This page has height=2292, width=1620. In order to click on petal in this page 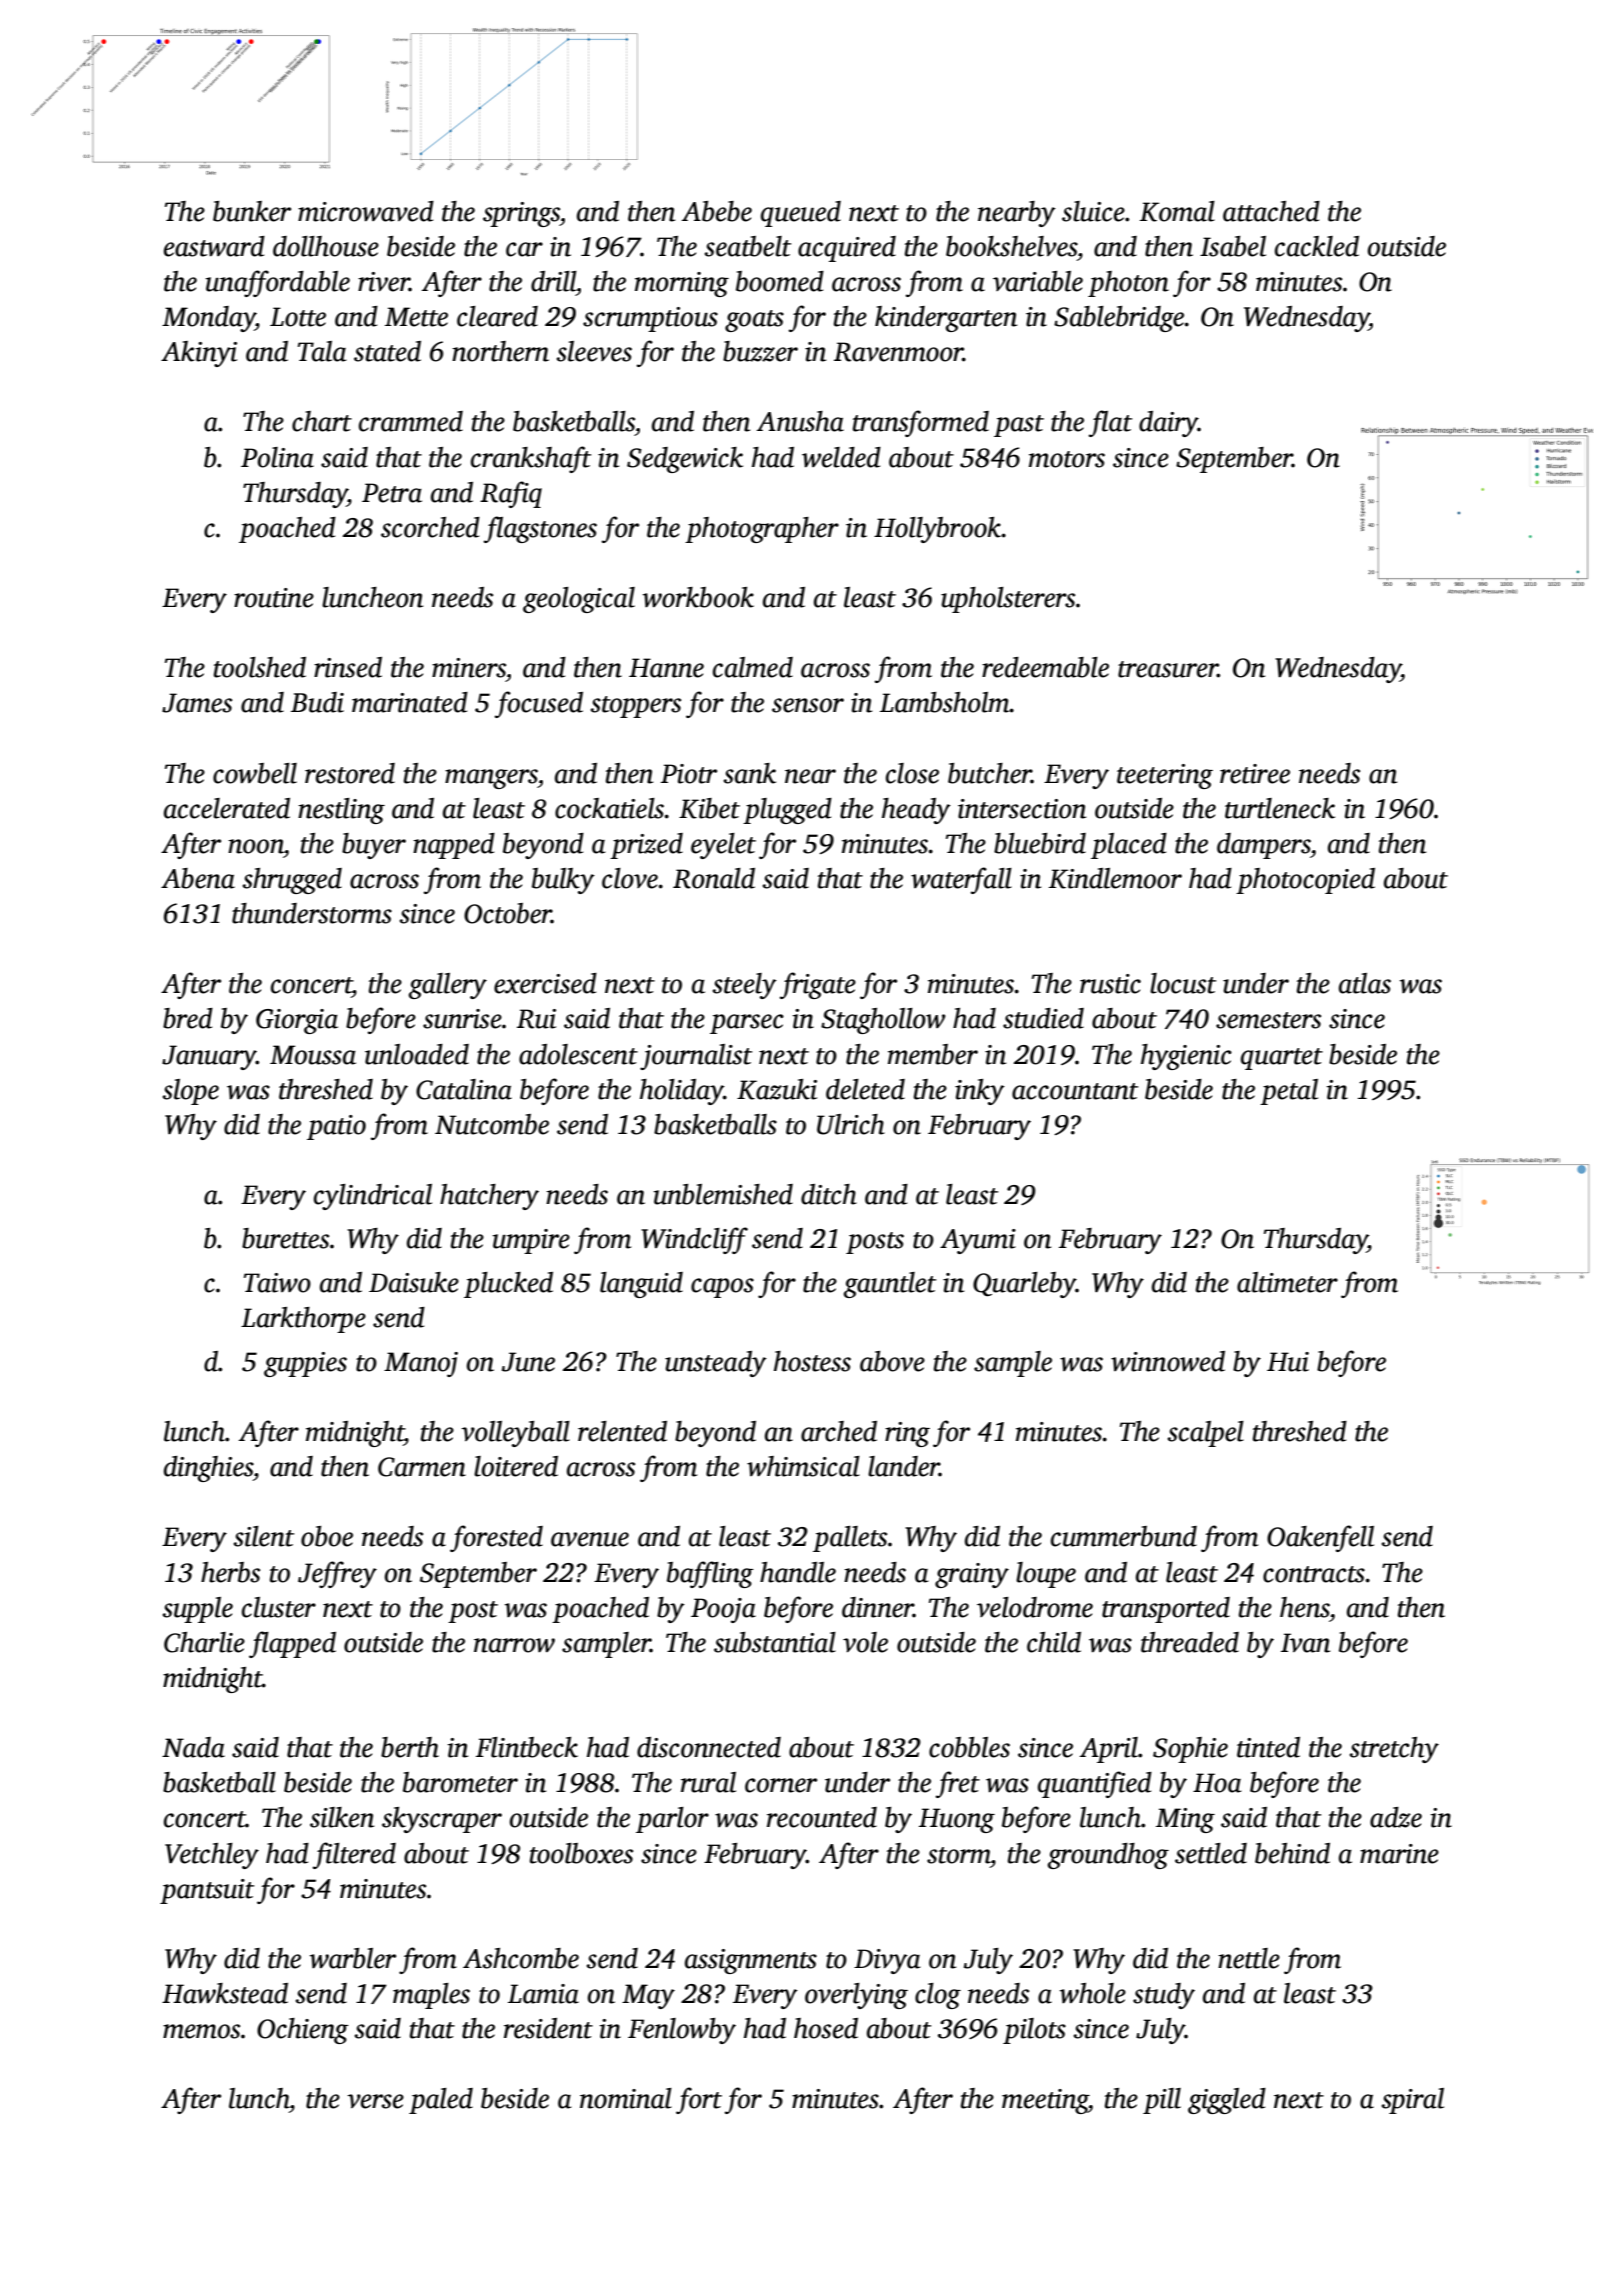, I will do `click(1289, 1092)`.
